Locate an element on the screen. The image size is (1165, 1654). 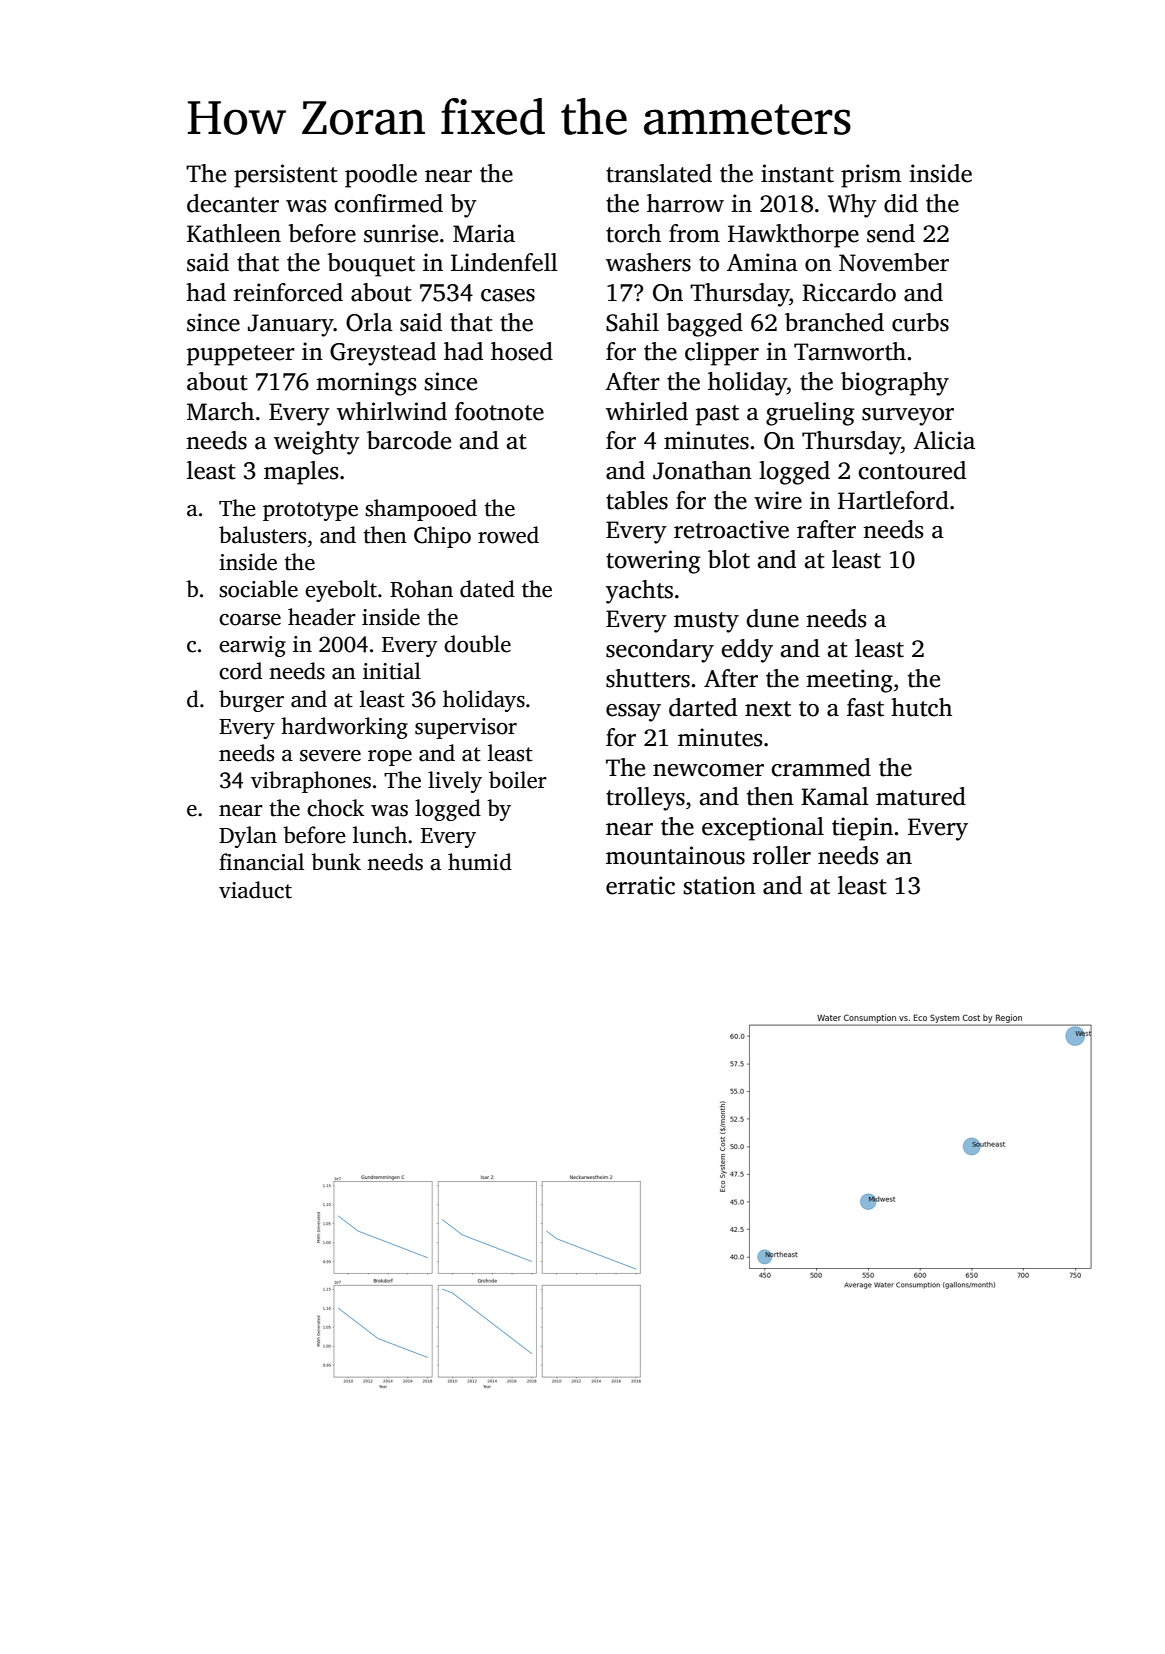
Dylan is located at coordinates (248, 837).
